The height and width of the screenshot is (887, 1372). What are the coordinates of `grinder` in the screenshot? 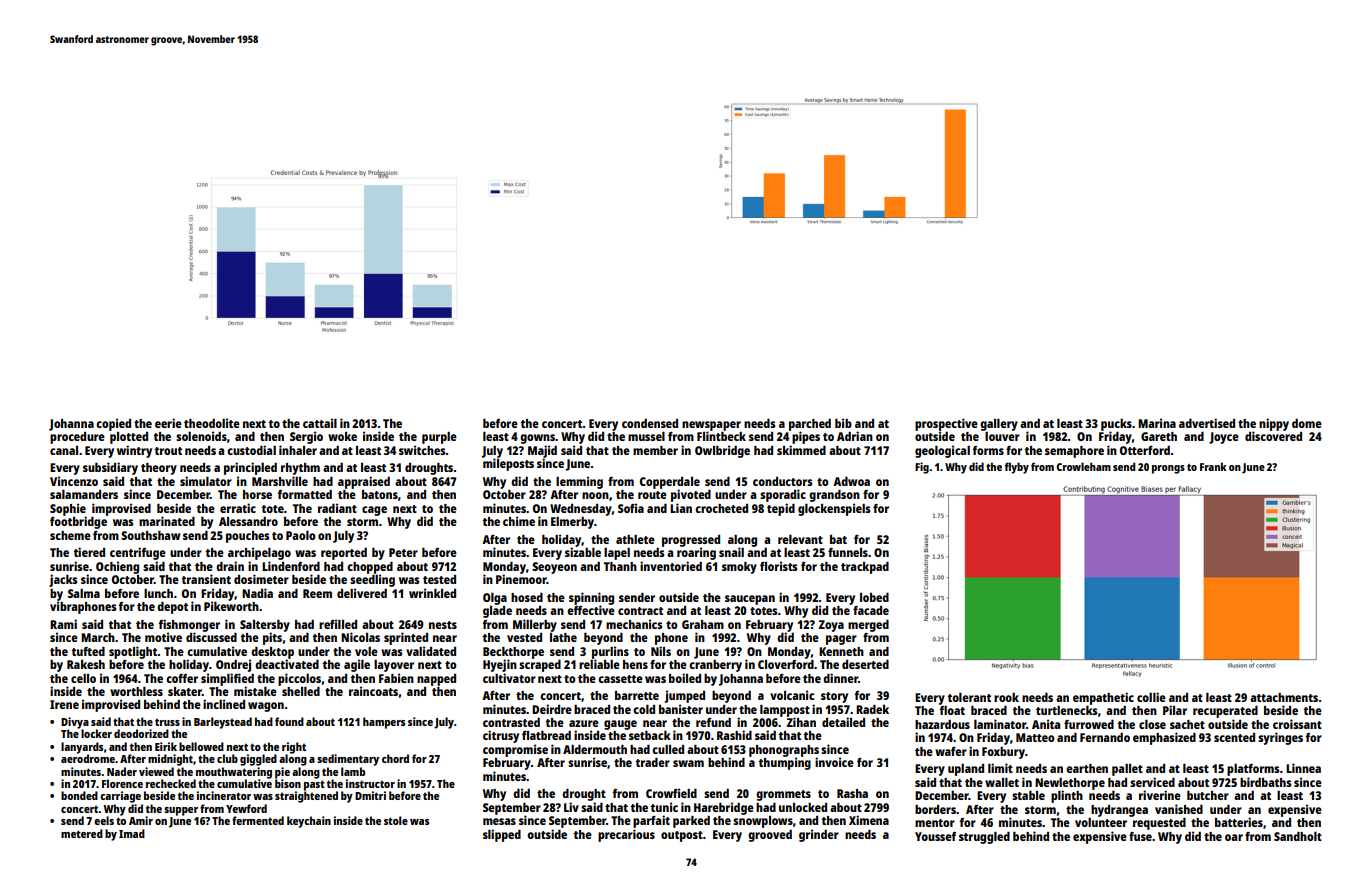 It's located at (819, 835).
